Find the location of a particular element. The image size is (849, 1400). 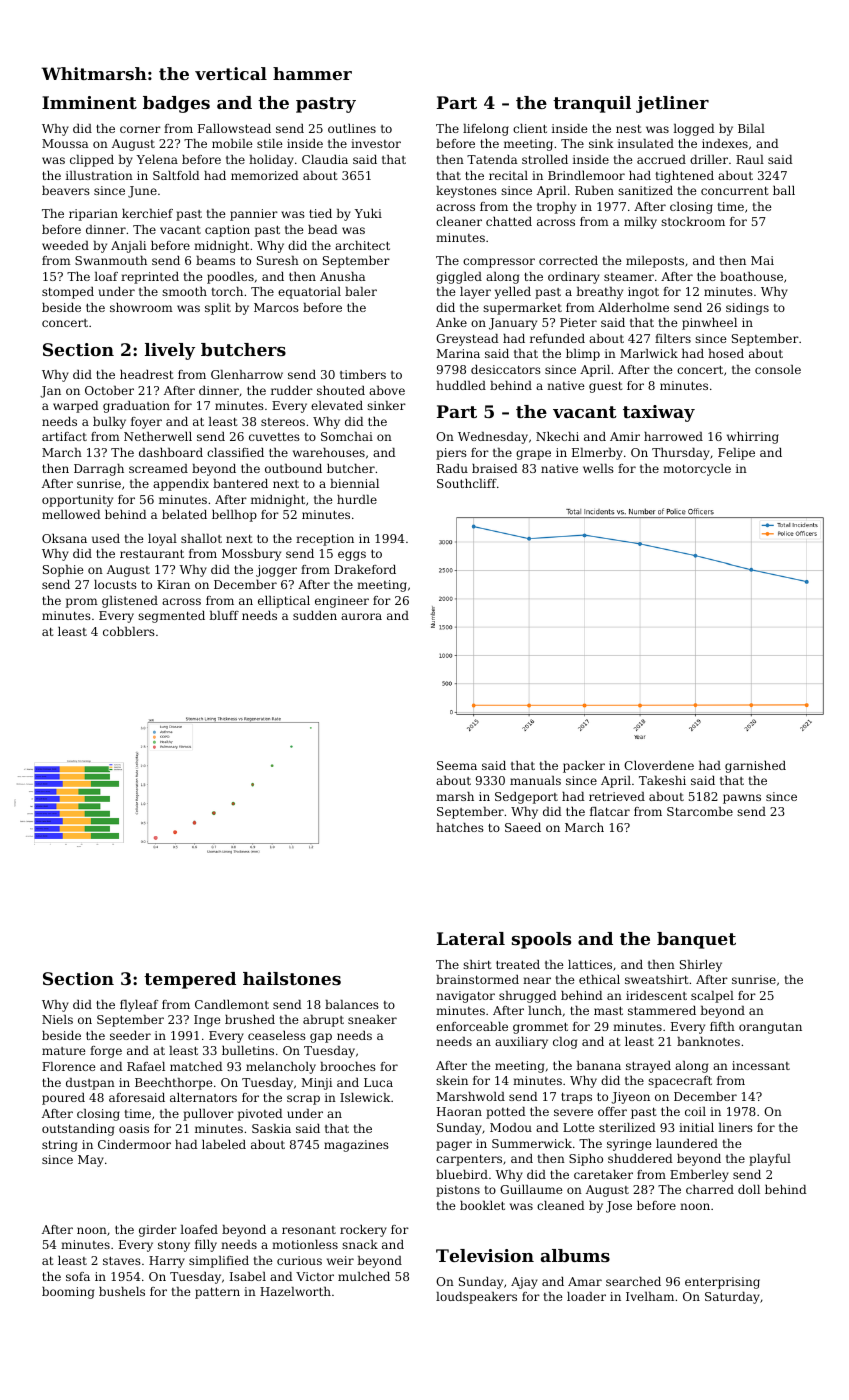

booming is located at coordinates (68, 1293).
